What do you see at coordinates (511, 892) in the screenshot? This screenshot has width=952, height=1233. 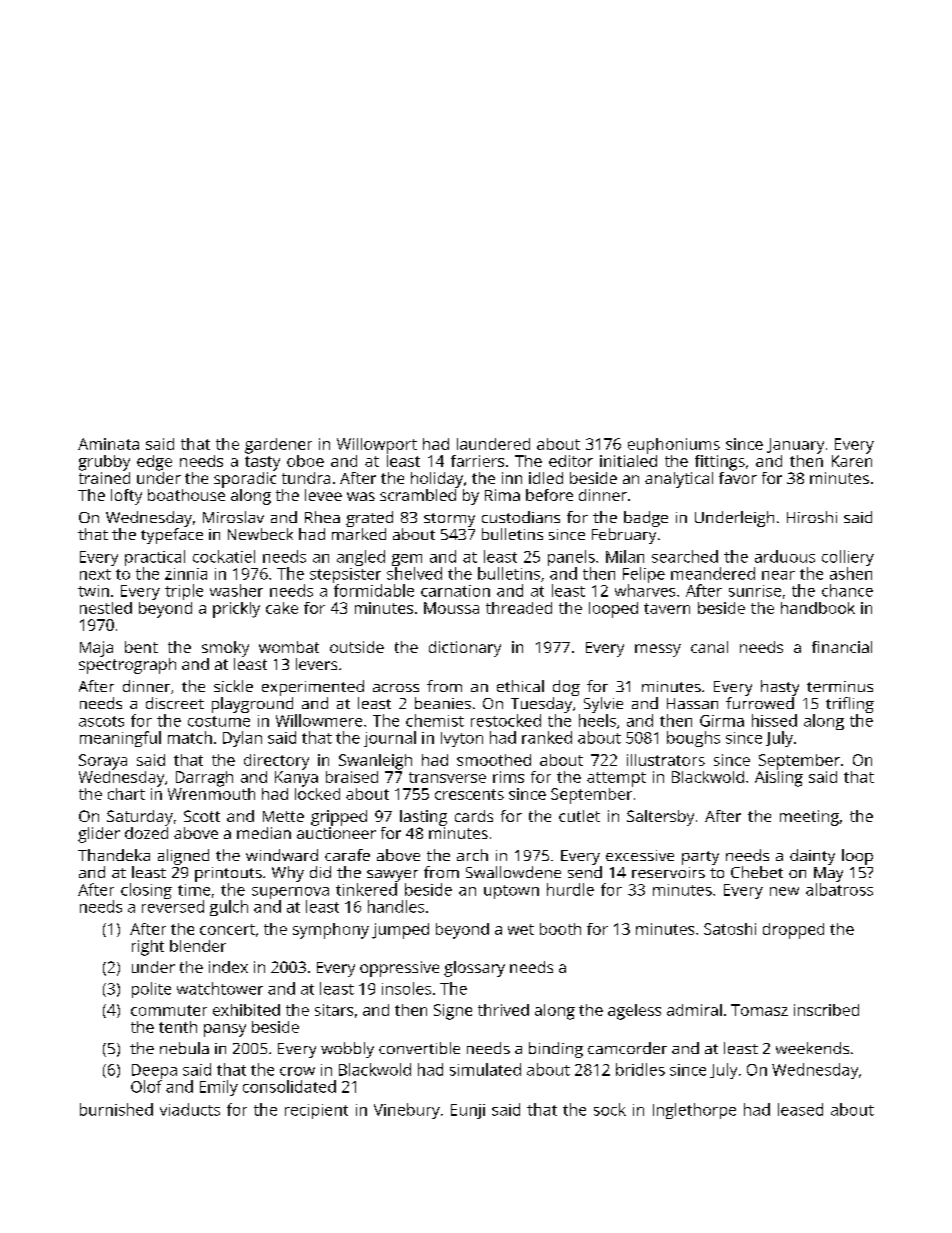 I see `uptown` at bounding box center [511, 892].
